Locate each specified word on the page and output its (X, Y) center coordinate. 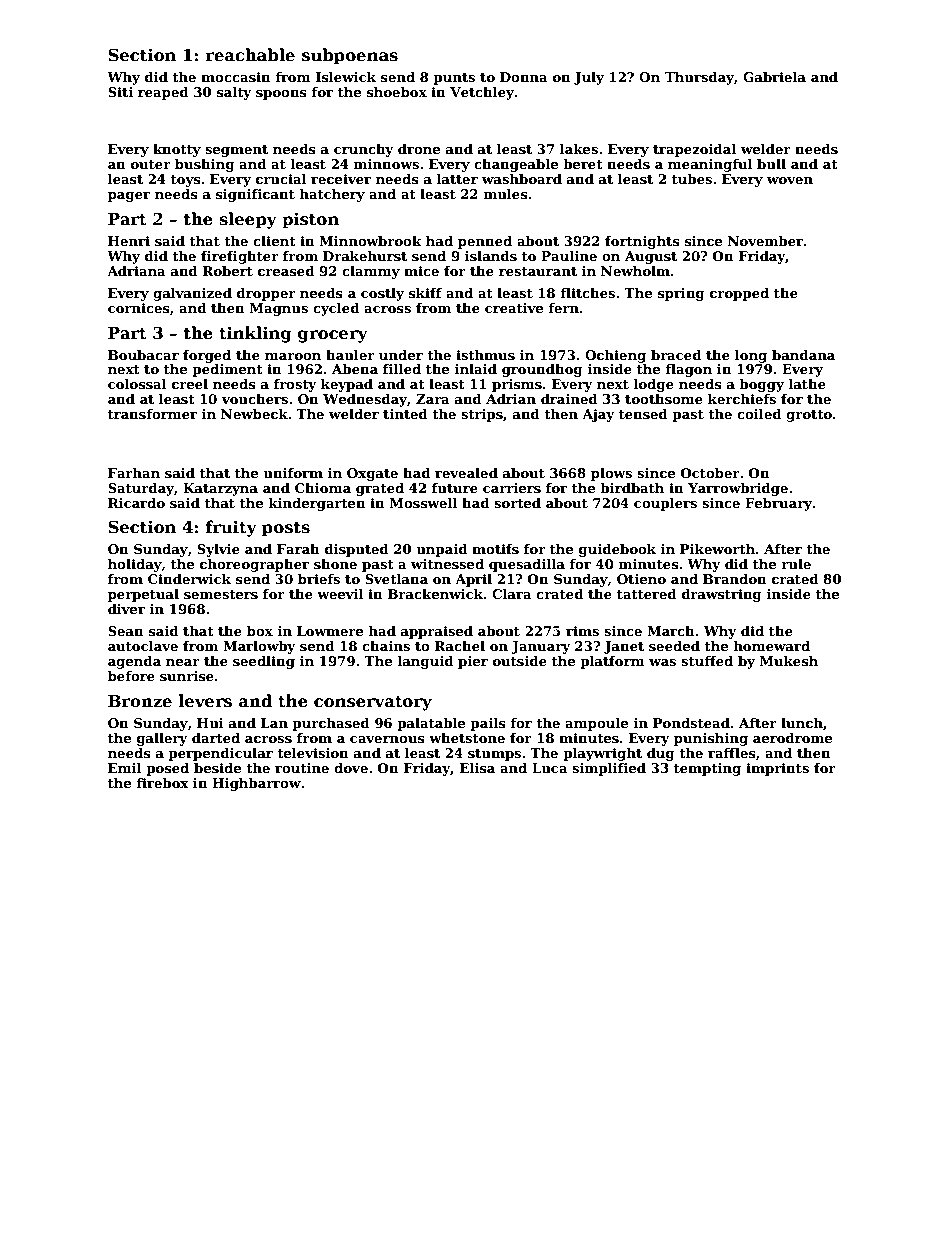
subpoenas (350, 56)
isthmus (485, 355)
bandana (803, 355)
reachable (250, 55)
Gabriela (774, 77)
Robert (228, 271)
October (710, 473)
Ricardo (136, 503)
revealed (466, 473)
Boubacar (143, 355)
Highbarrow (256, 784)
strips (482, 415)
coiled (759, 414)
